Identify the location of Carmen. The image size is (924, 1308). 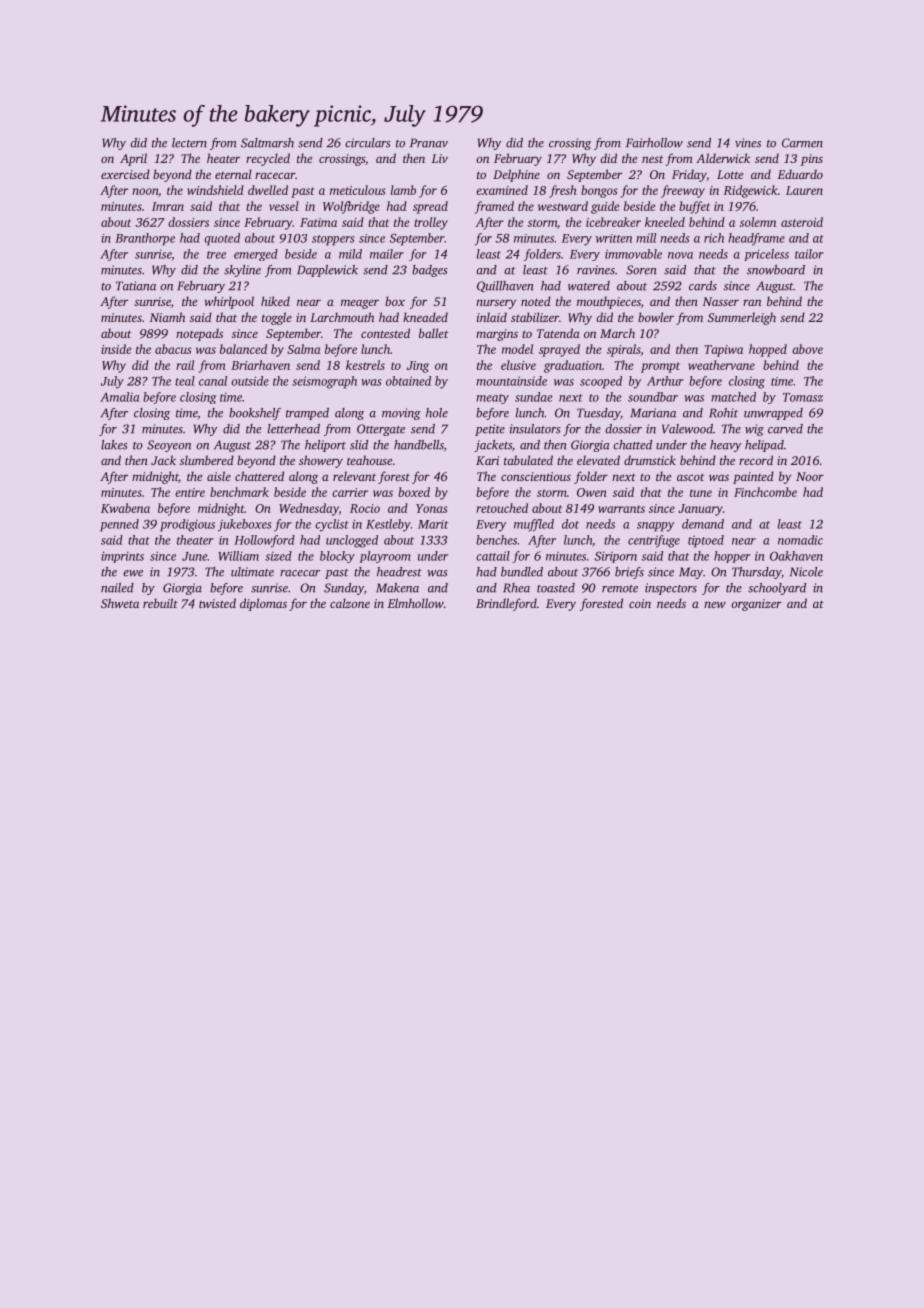
(802, 143).
